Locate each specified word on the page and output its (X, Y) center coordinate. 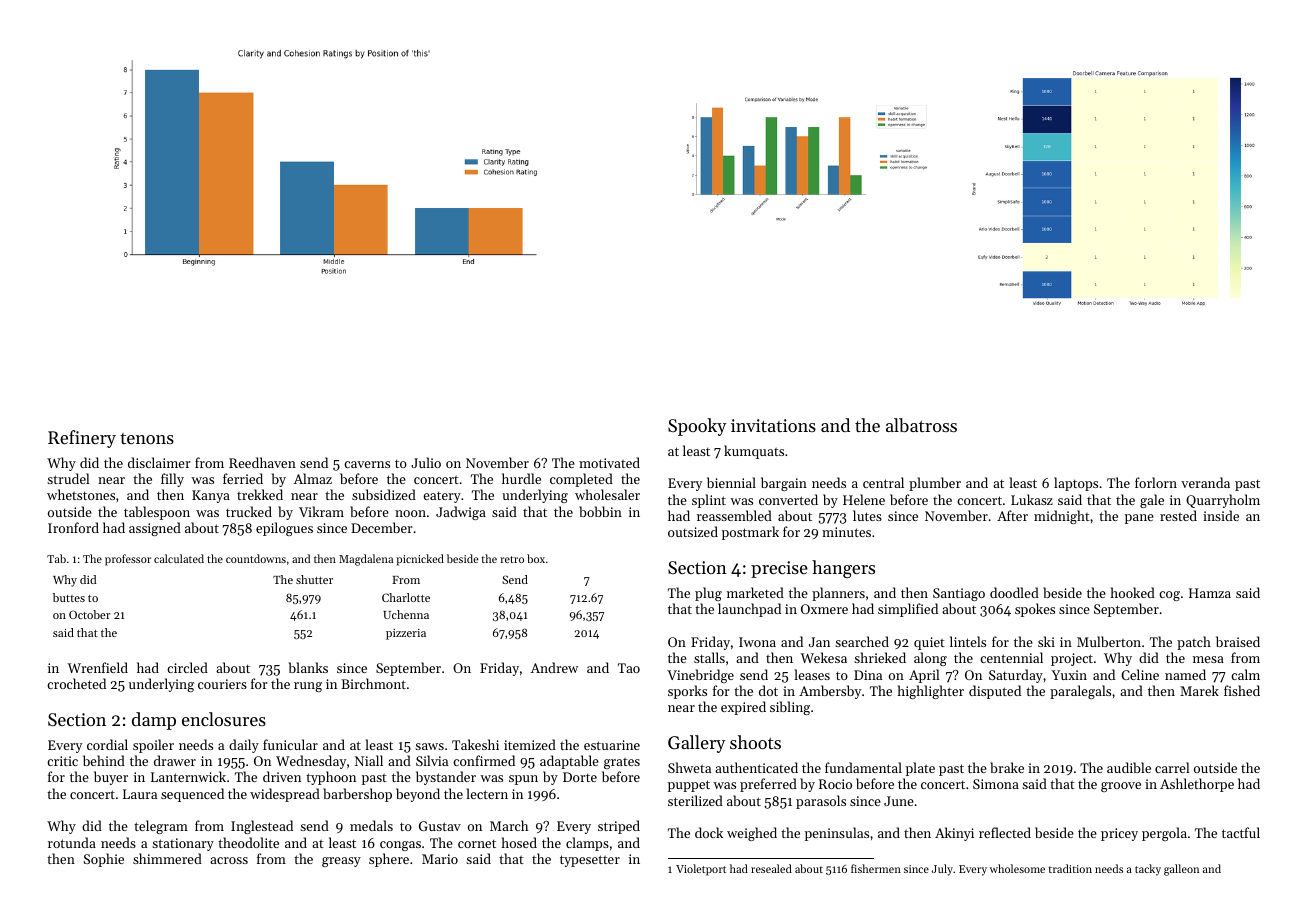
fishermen (876, 868)
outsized (693, 531)
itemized (530, 744)
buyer (111, 778)
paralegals (1080, 692)
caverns (367, 464)
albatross (921, 425)
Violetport (701, 870)
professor (128, 560)
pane (1139, 519)
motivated (609, 462)
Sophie (104, 860)
